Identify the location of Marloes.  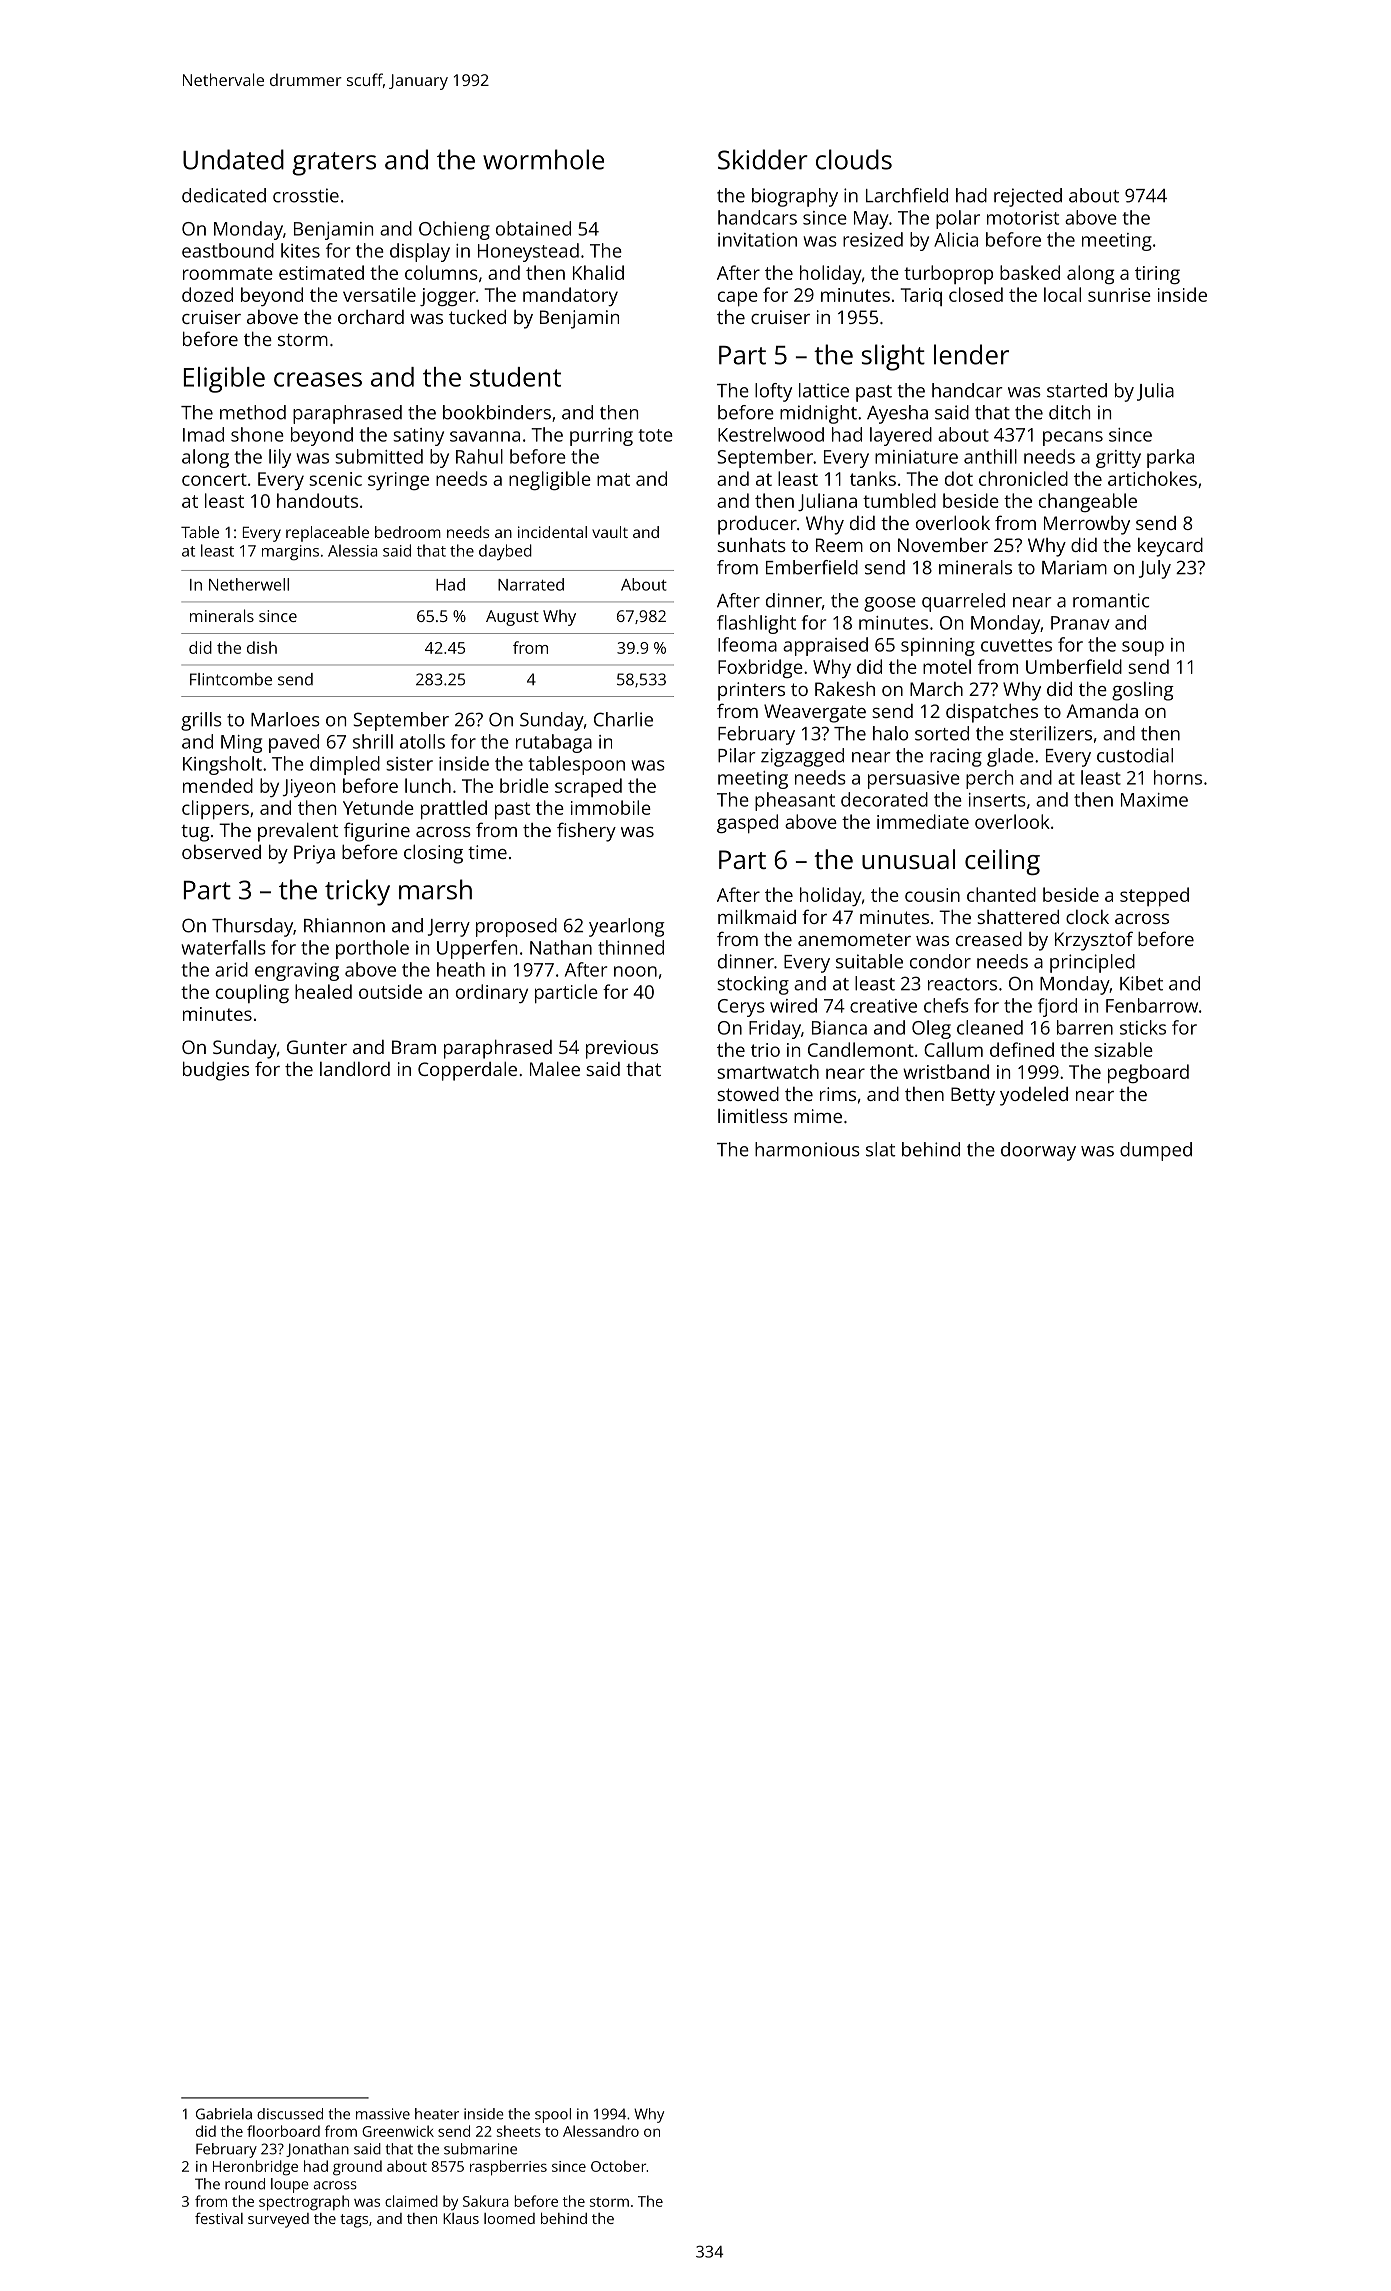
(285, 719).
